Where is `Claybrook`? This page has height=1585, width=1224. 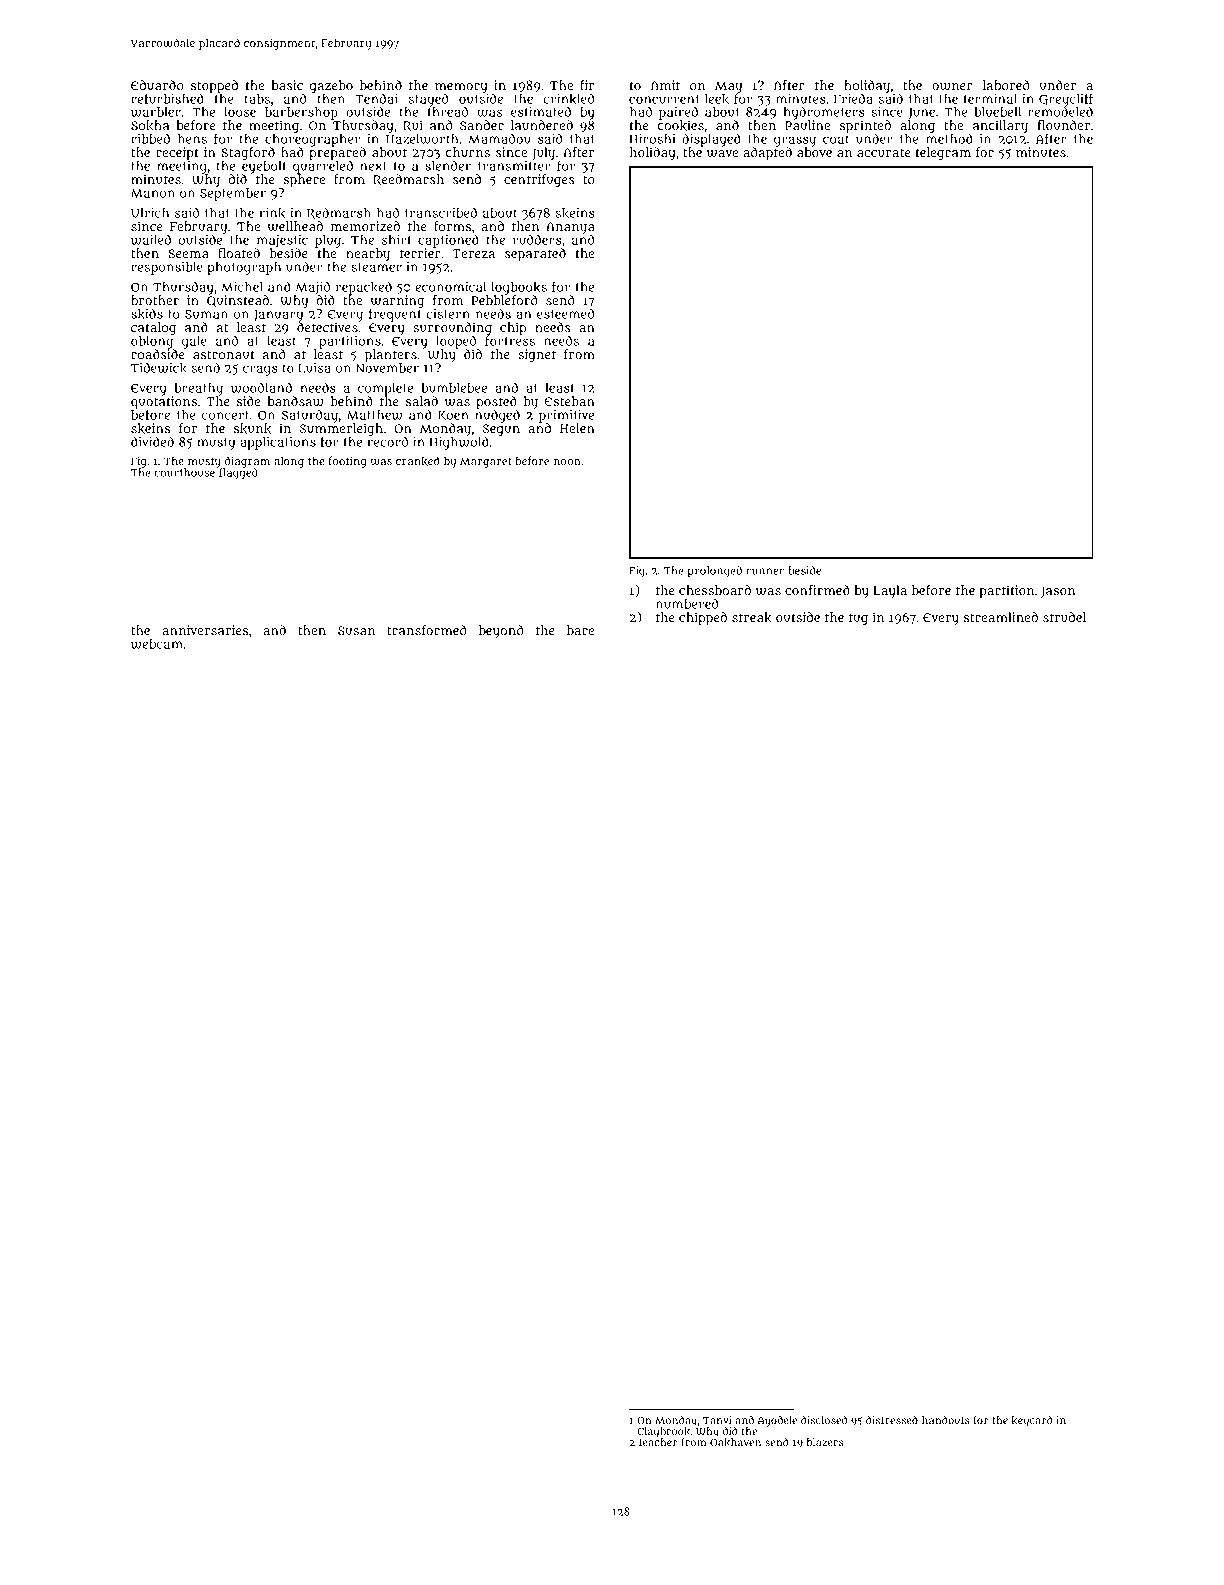 Claybrook is located at coordinates (664, 1432).
